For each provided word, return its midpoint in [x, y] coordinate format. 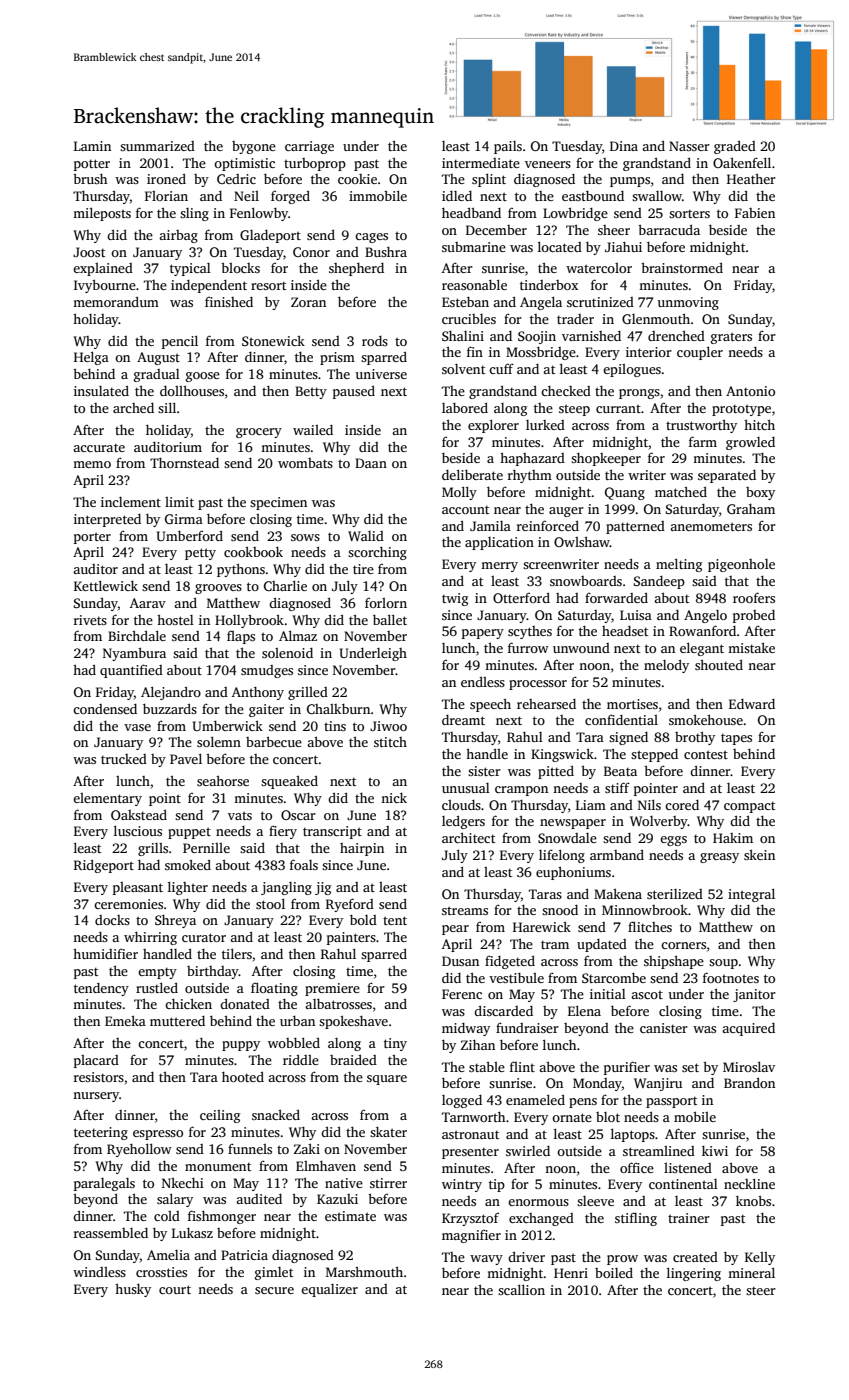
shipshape [674, 962]
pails [508, 147]
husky [133, 1290]
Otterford [521, 597]
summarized [157, 146]
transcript [332, 832]
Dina [624, 146]
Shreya [175, 921]
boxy [760, 493]
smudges [267, 671]
